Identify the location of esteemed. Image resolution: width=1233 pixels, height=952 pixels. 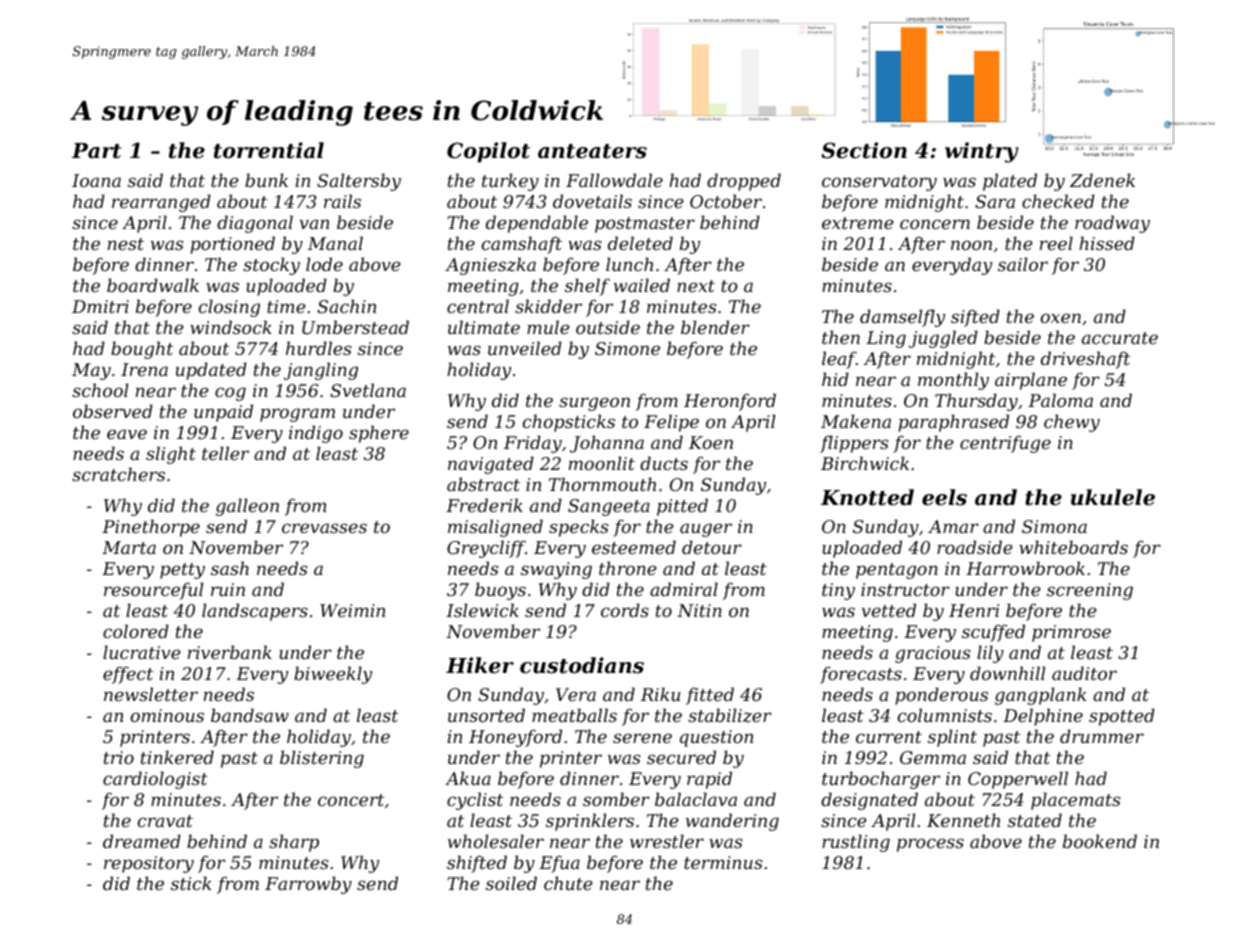
(634, 547).
